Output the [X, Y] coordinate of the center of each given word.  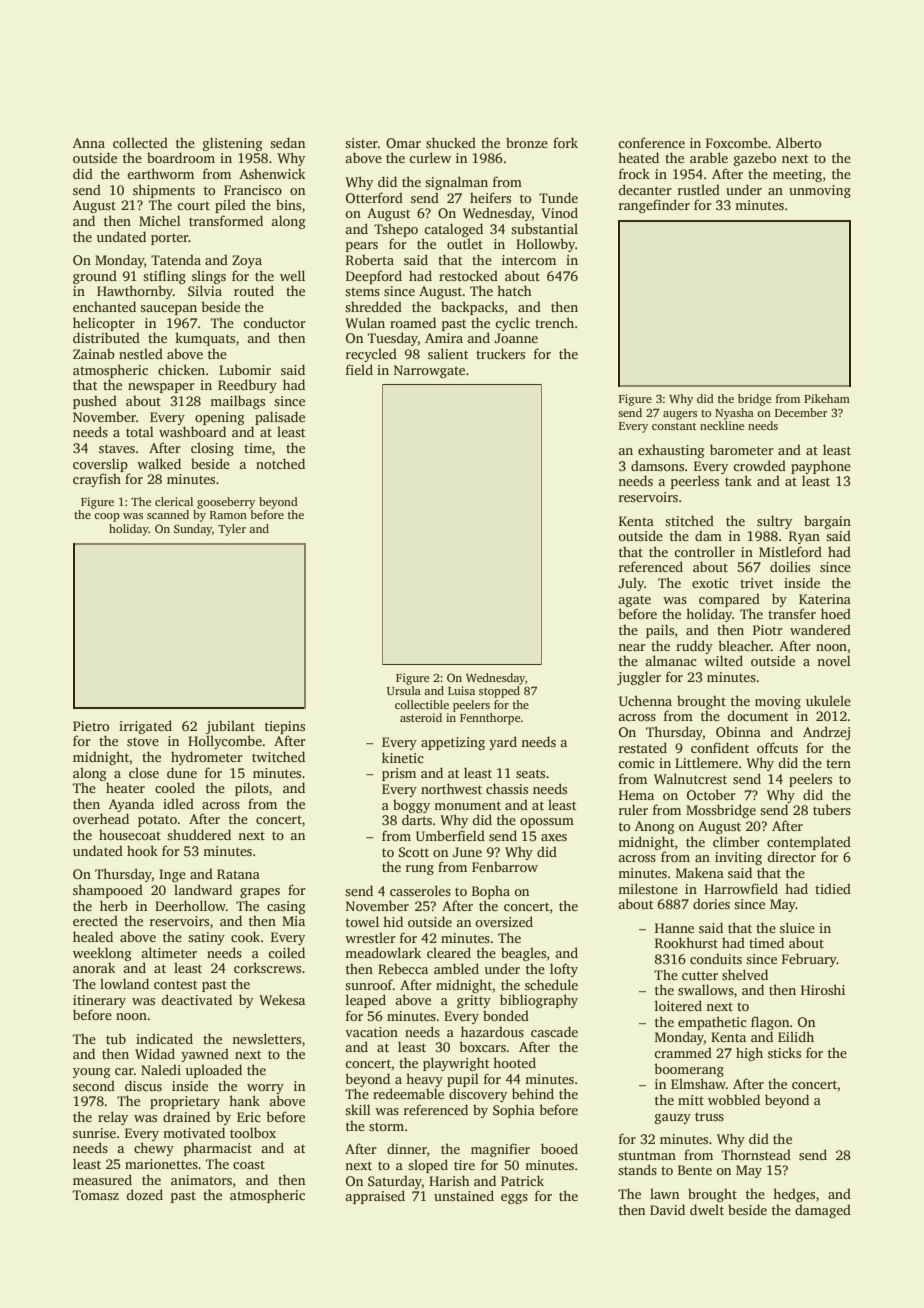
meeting [797, 175]
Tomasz [96, 1195]
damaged [823, 1211]
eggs [514, 1199]
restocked [468, 275]
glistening [233, 144]
